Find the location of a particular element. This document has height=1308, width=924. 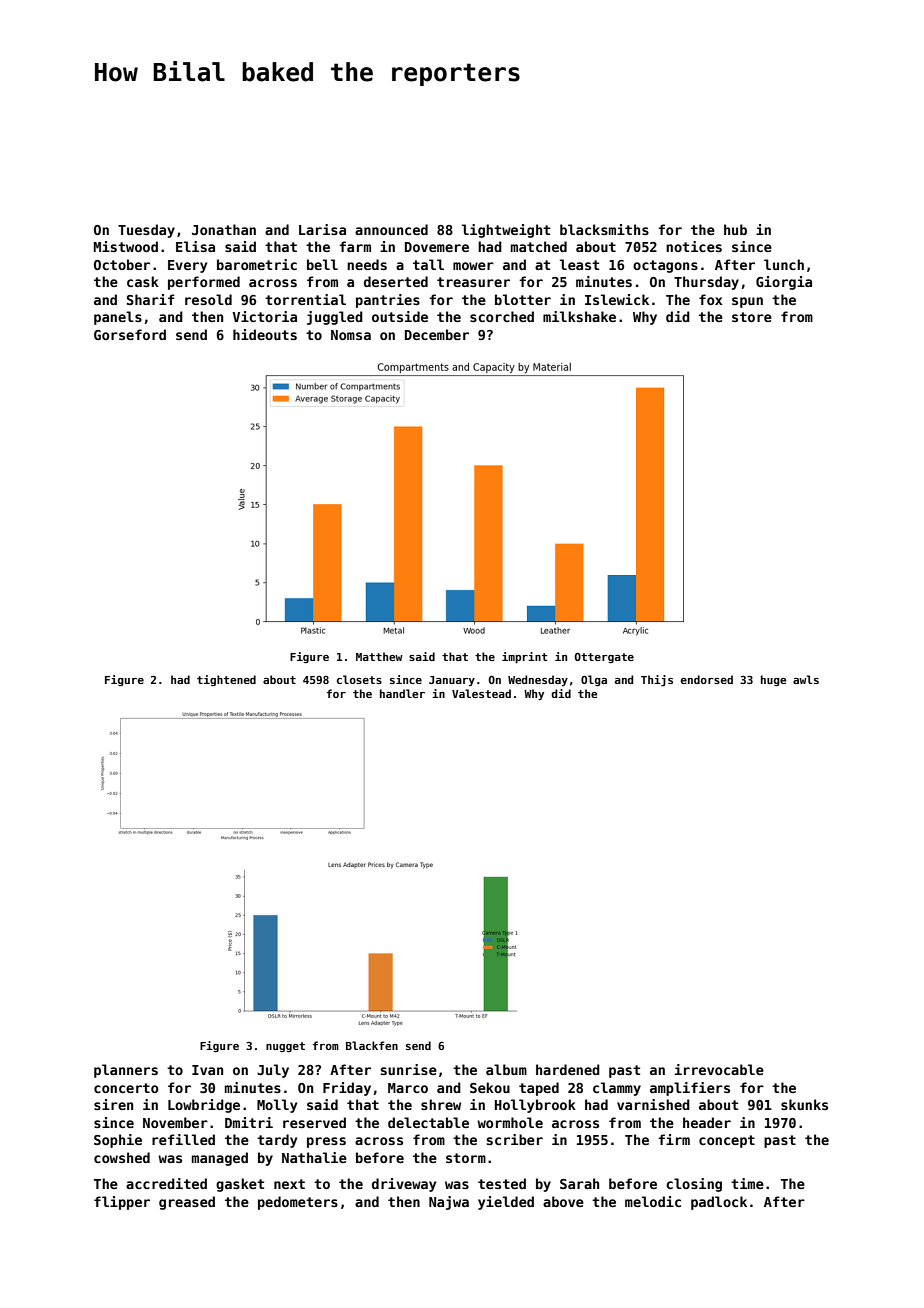

Elisa is located at coordinates (195, 246).
